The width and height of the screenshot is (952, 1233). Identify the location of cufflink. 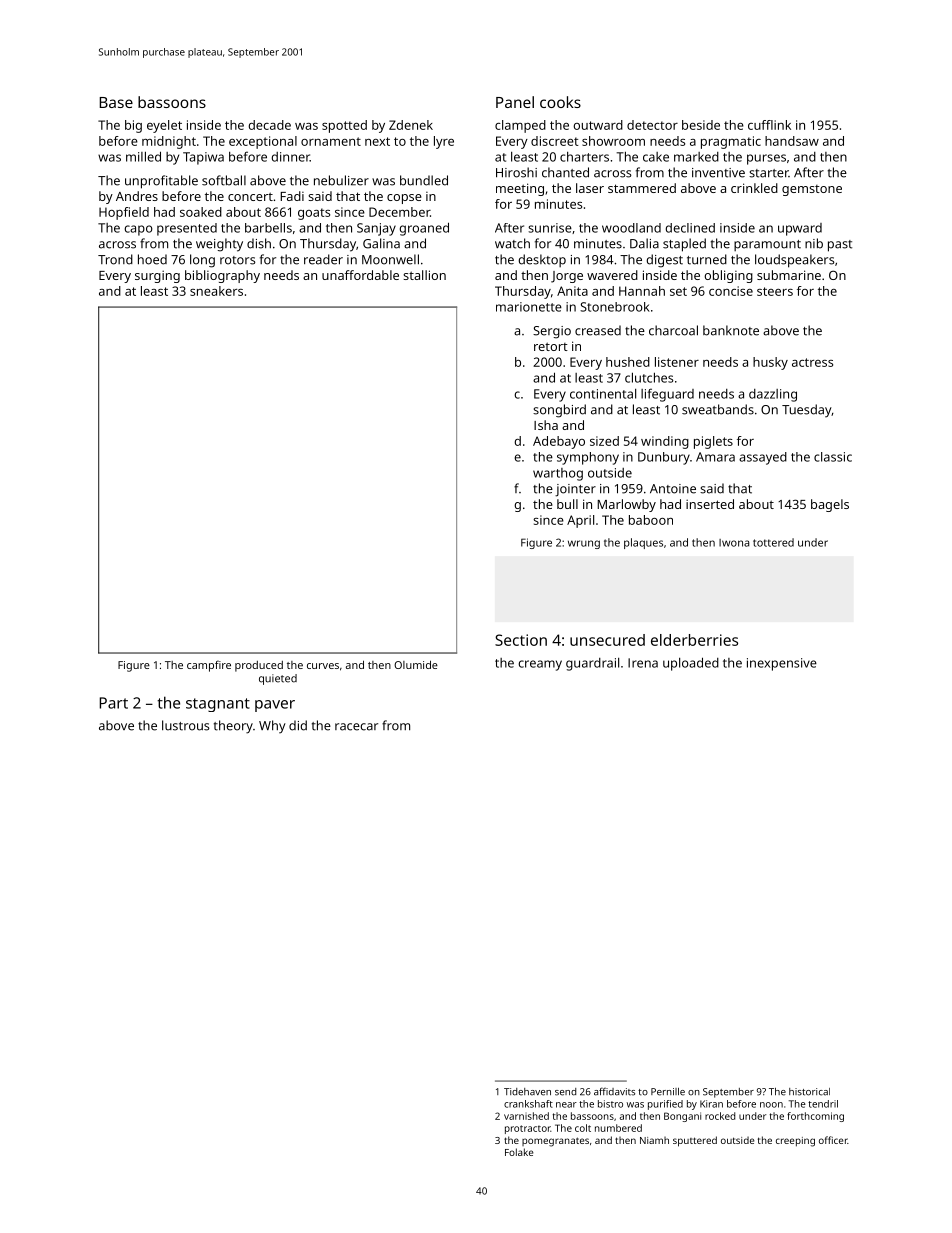
(769, 125).
